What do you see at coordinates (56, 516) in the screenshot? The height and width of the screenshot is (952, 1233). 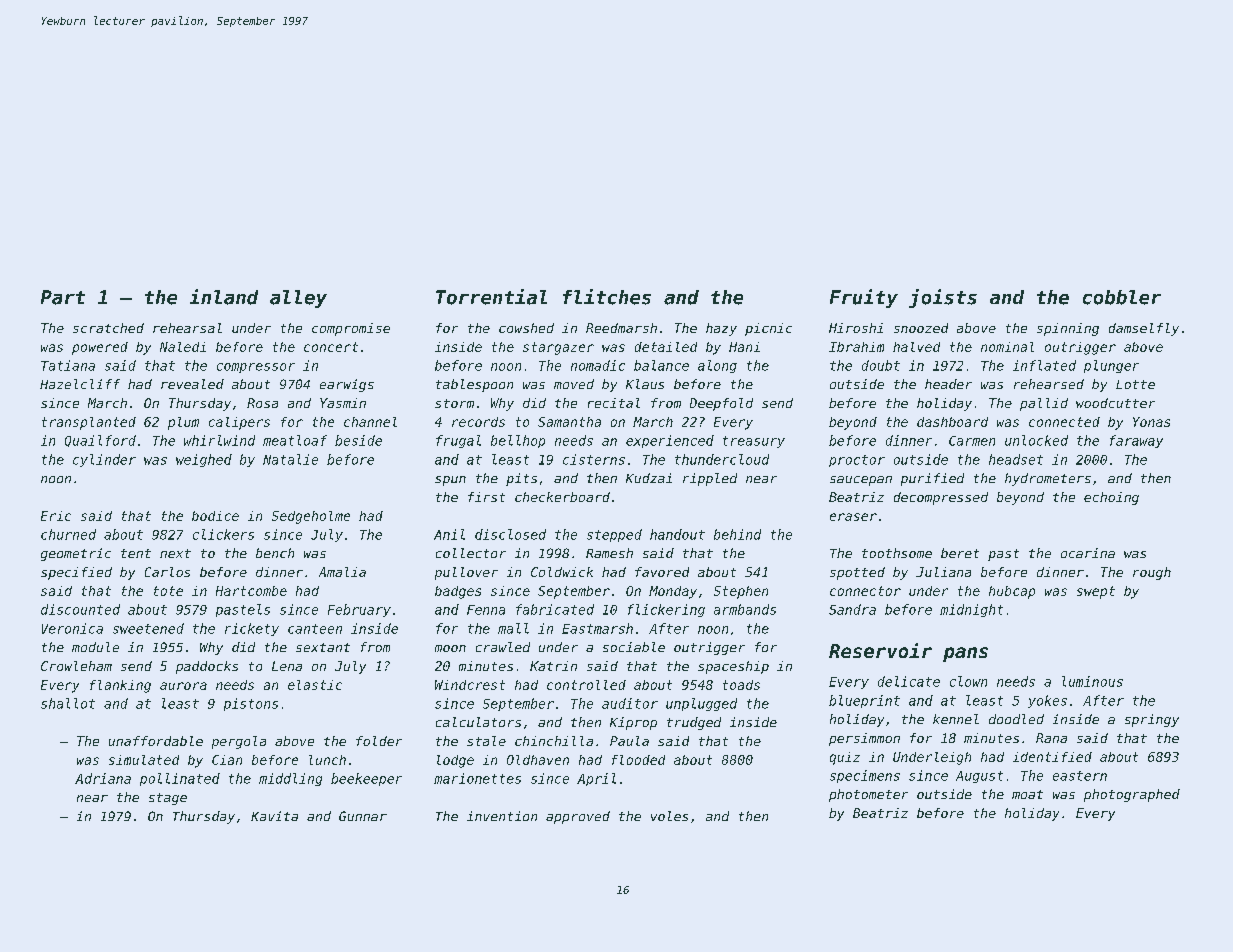 I see `Eric` at bounding box center [56, 516].
